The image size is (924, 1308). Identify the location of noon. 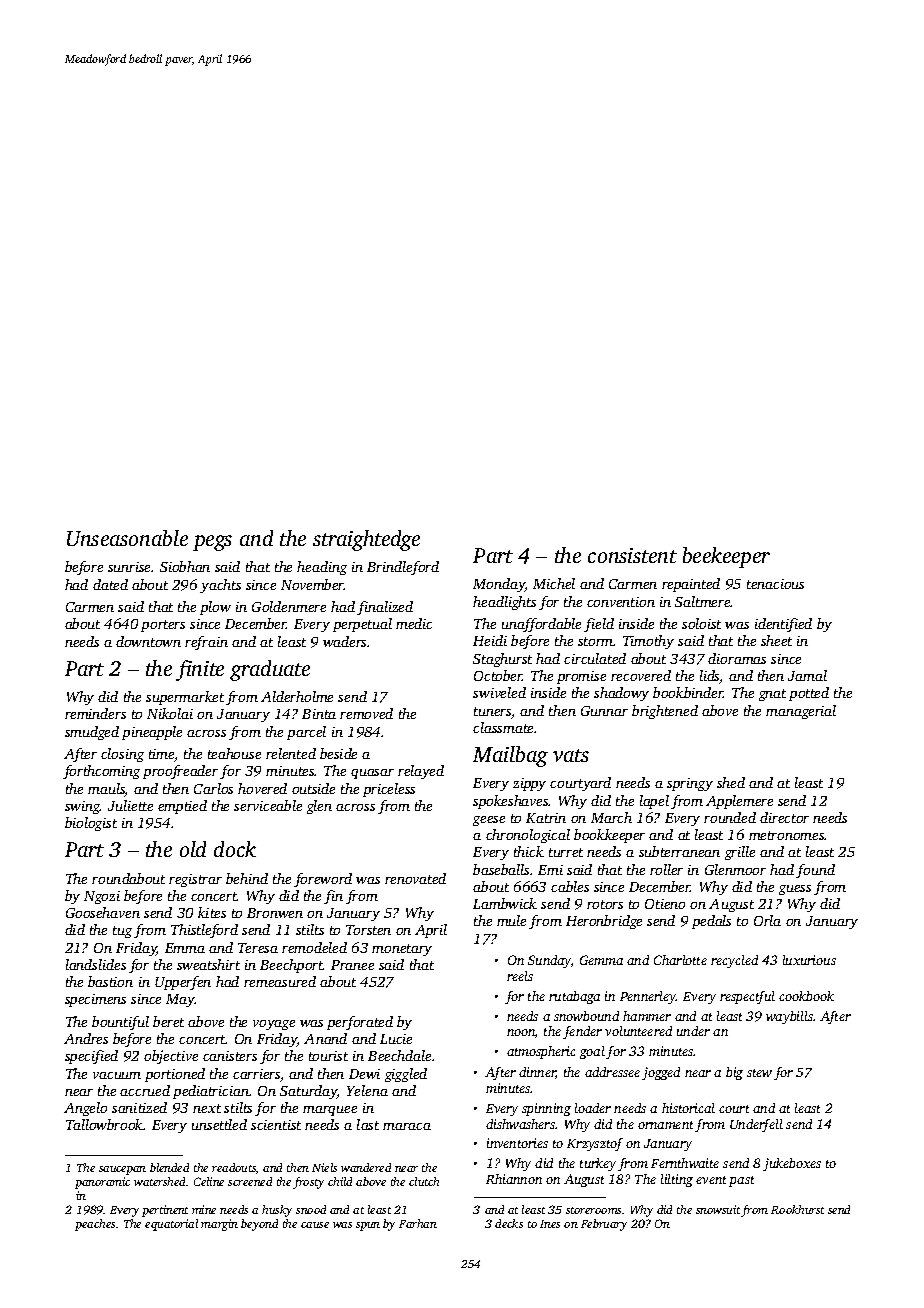
(521, 1033).
